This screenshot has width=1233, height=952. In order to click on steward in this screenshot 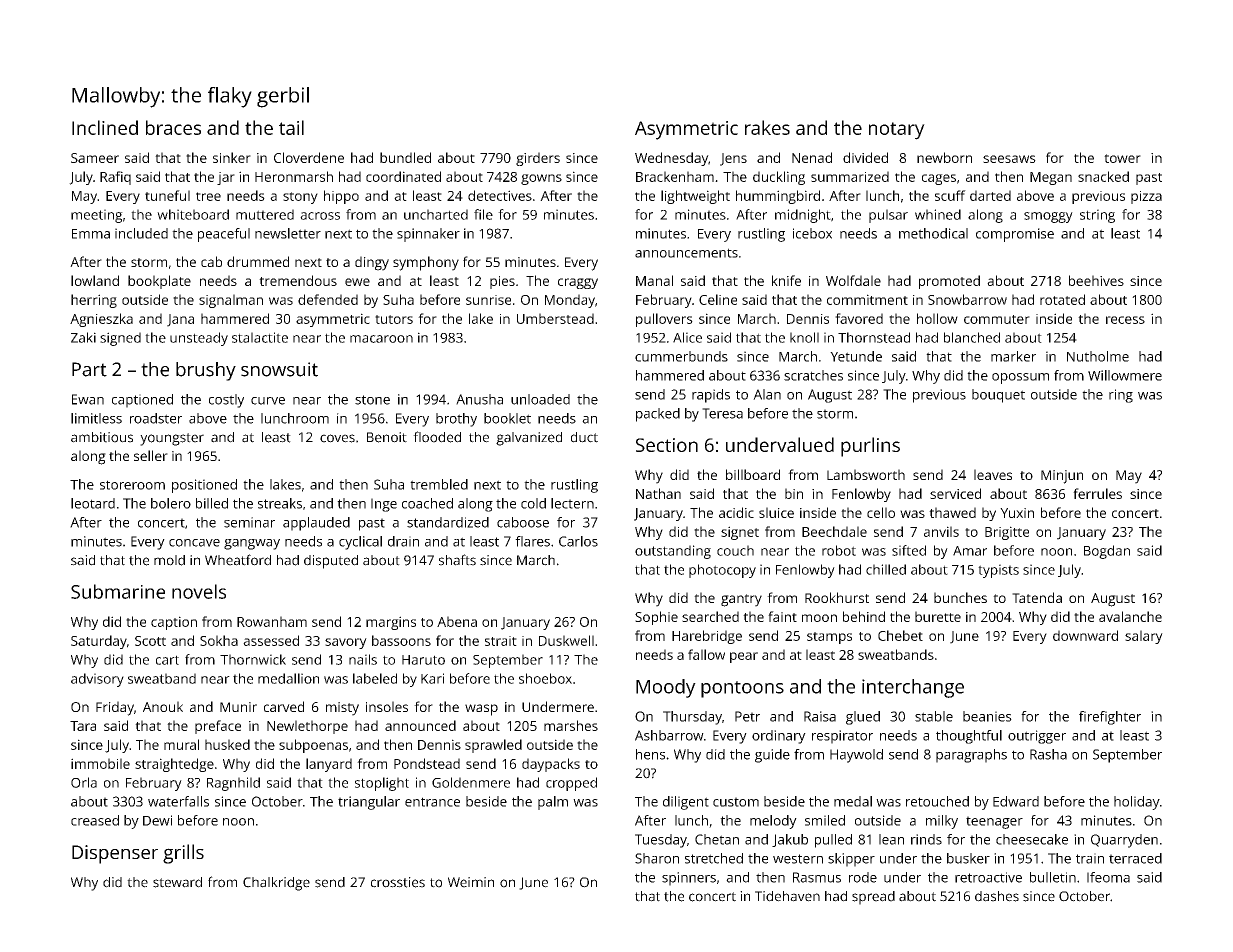, I will do `click(177, 882)`.
